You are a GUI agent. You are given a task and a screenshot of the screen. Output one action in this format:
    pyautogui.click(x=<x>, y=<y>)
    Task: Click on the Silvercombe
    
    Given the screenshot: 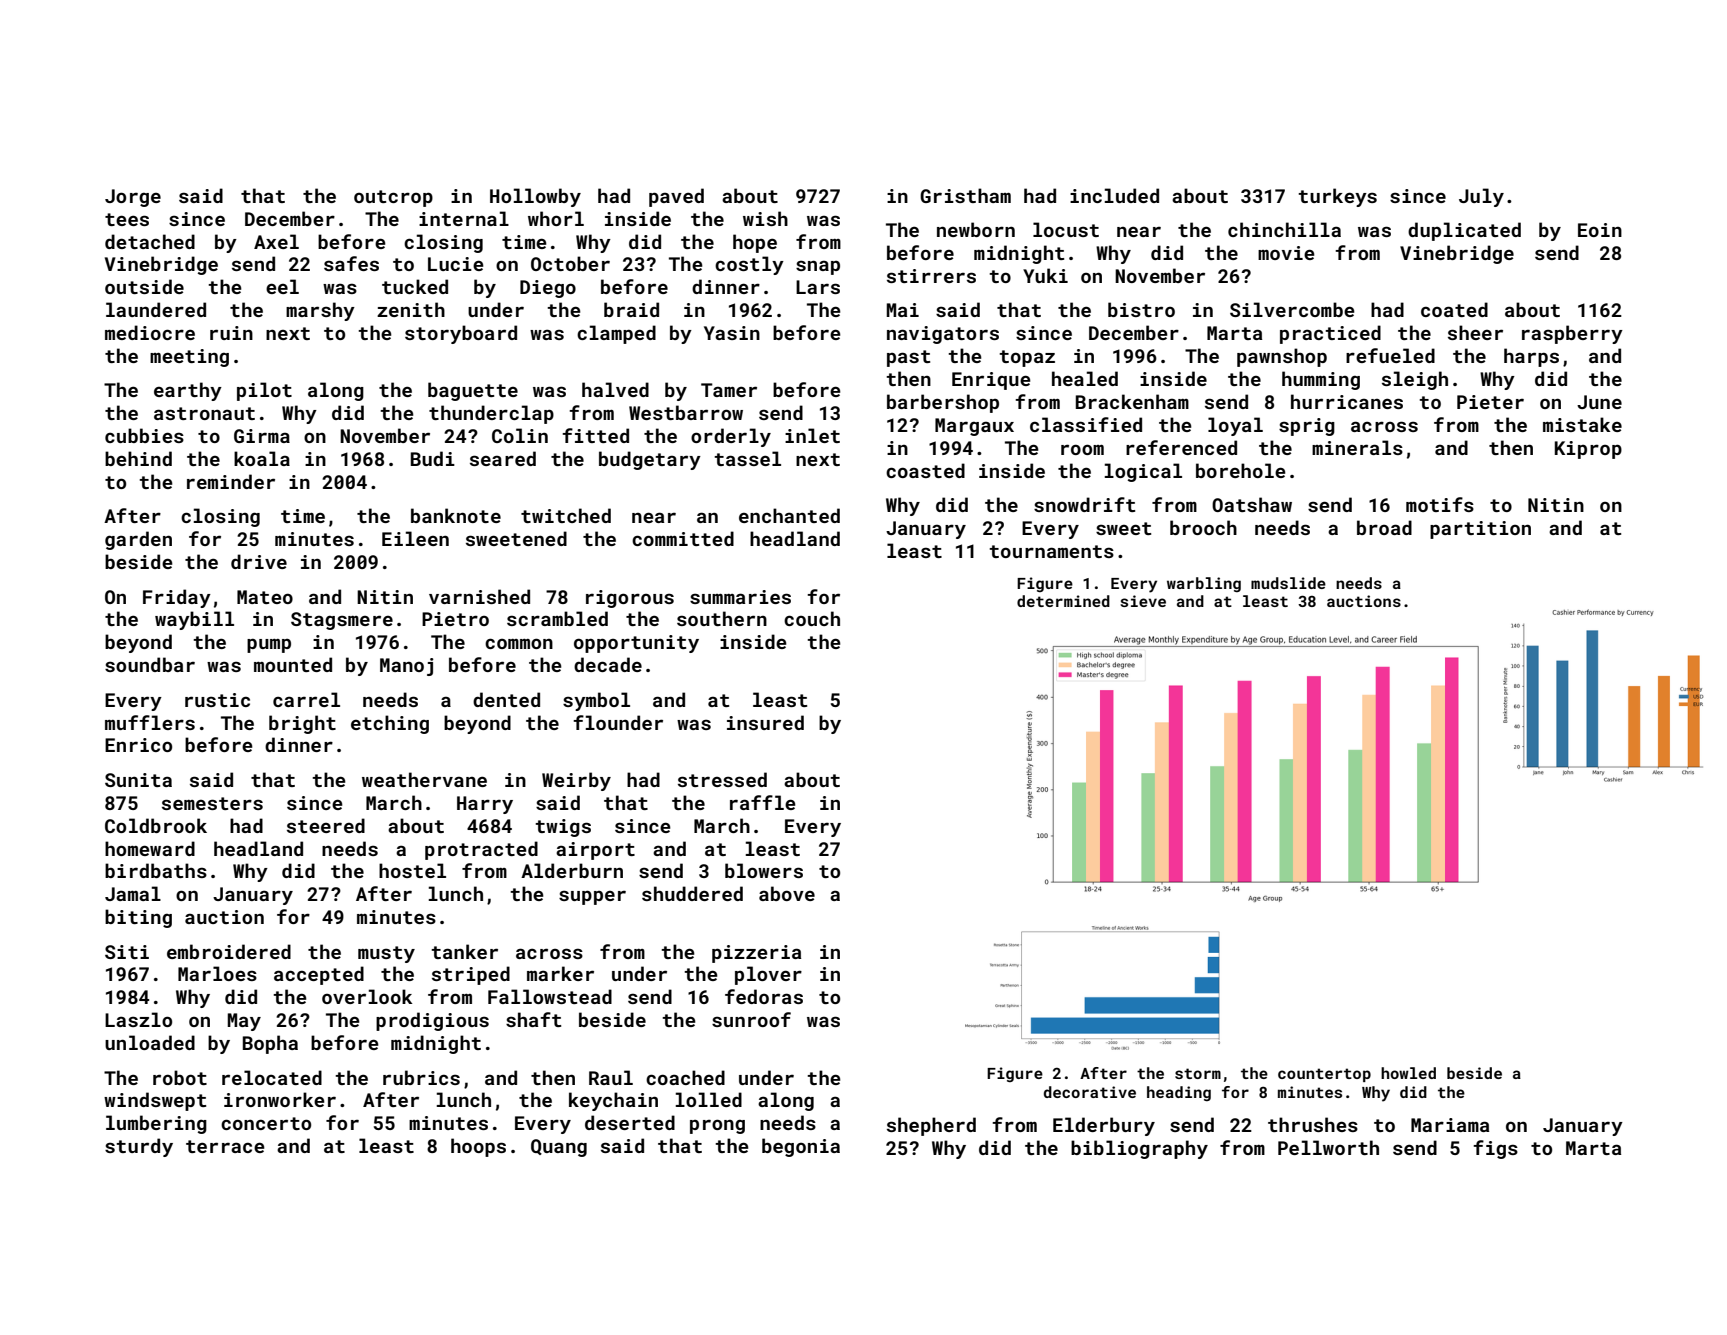 What is the action you would take?
    pyautogui.click(x=1292, y=309)
